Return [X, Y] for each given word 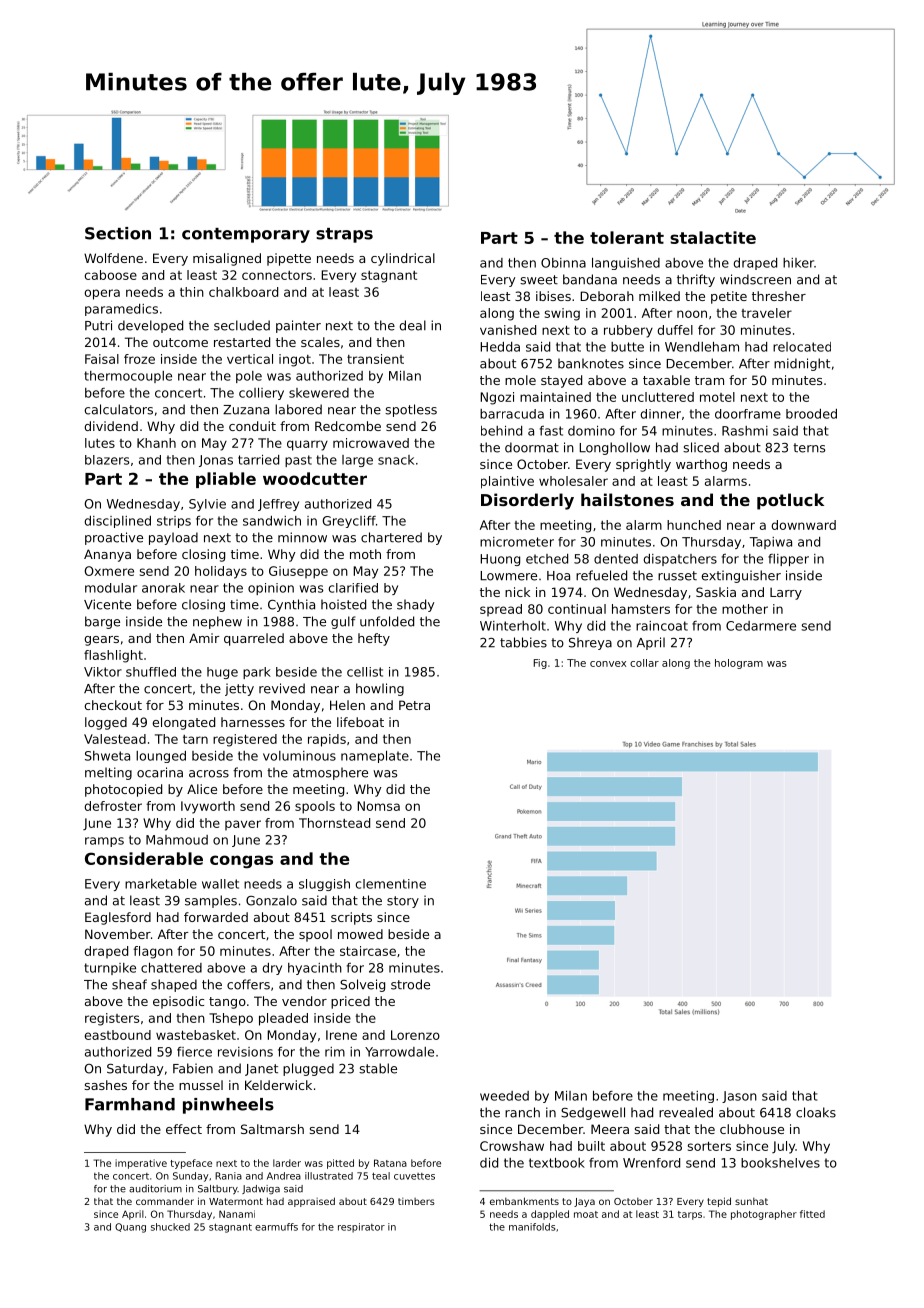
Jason [739, 1097]
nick [517, 592]
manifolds [532, 1227]
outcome [180, 342]
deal [412, 325]
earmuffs [276, 1227]
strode [410, 984]
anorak [163, 588]
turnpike [110, 969]
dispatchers [680, 560]
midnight [802, 364]
